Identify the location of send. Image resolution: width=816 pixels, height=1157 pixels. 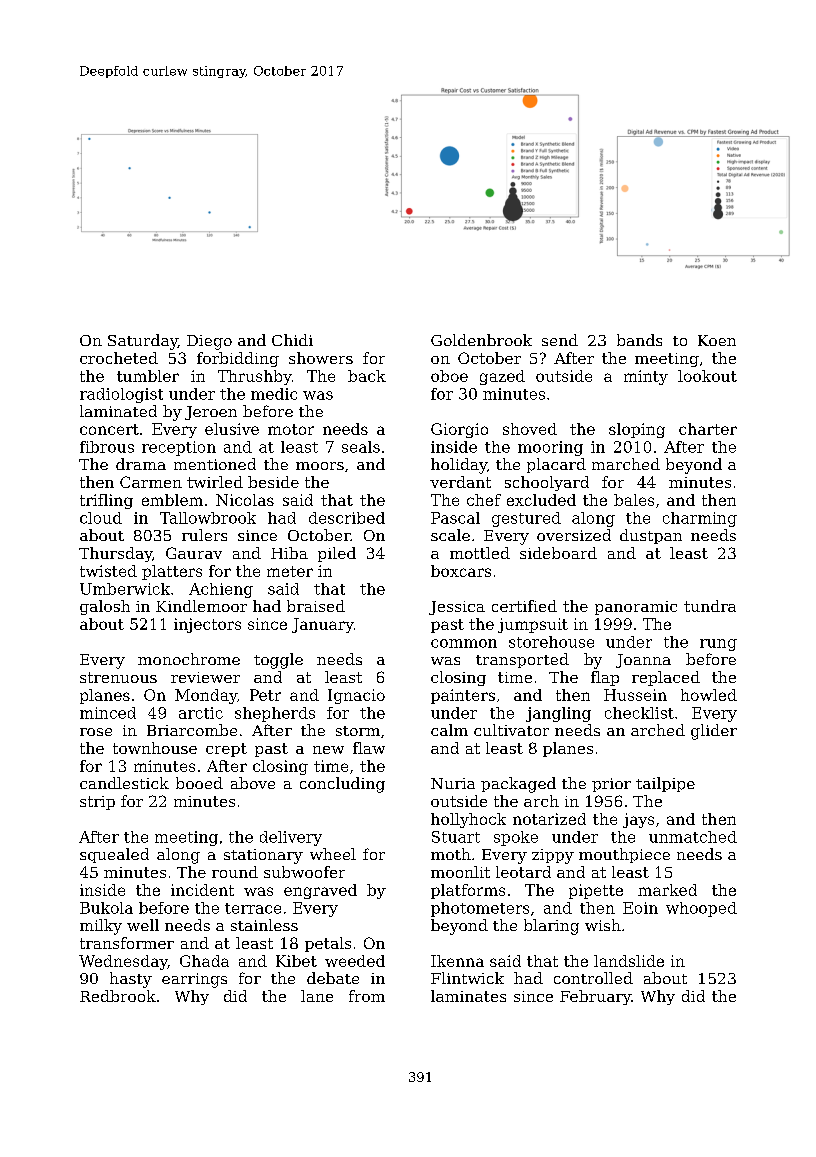
(560, 340).
